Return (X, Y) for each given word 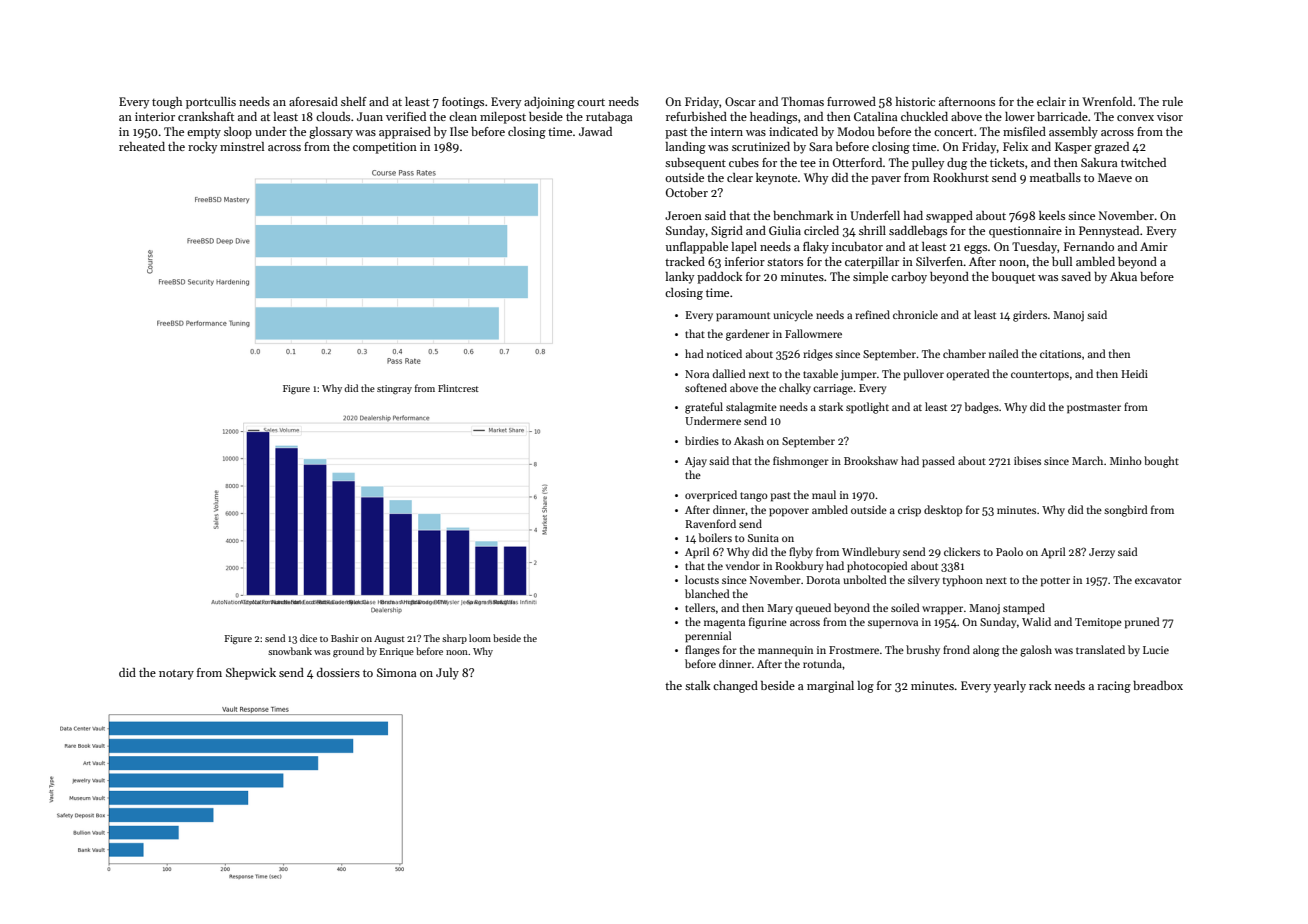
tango (754, 497)
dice (308, 638)
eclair (1051, 101)
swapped (949, 217)
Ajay (696, 462)
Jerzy (1102, 553)
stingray (394, 390)
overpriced (711, 496)
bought (1161, 462)
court (591, 102)
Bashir (345, 638)
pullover (924, 375)
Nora (697, 374)
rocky (202, 148)
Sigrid (727, 232)
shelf (354, 101)
